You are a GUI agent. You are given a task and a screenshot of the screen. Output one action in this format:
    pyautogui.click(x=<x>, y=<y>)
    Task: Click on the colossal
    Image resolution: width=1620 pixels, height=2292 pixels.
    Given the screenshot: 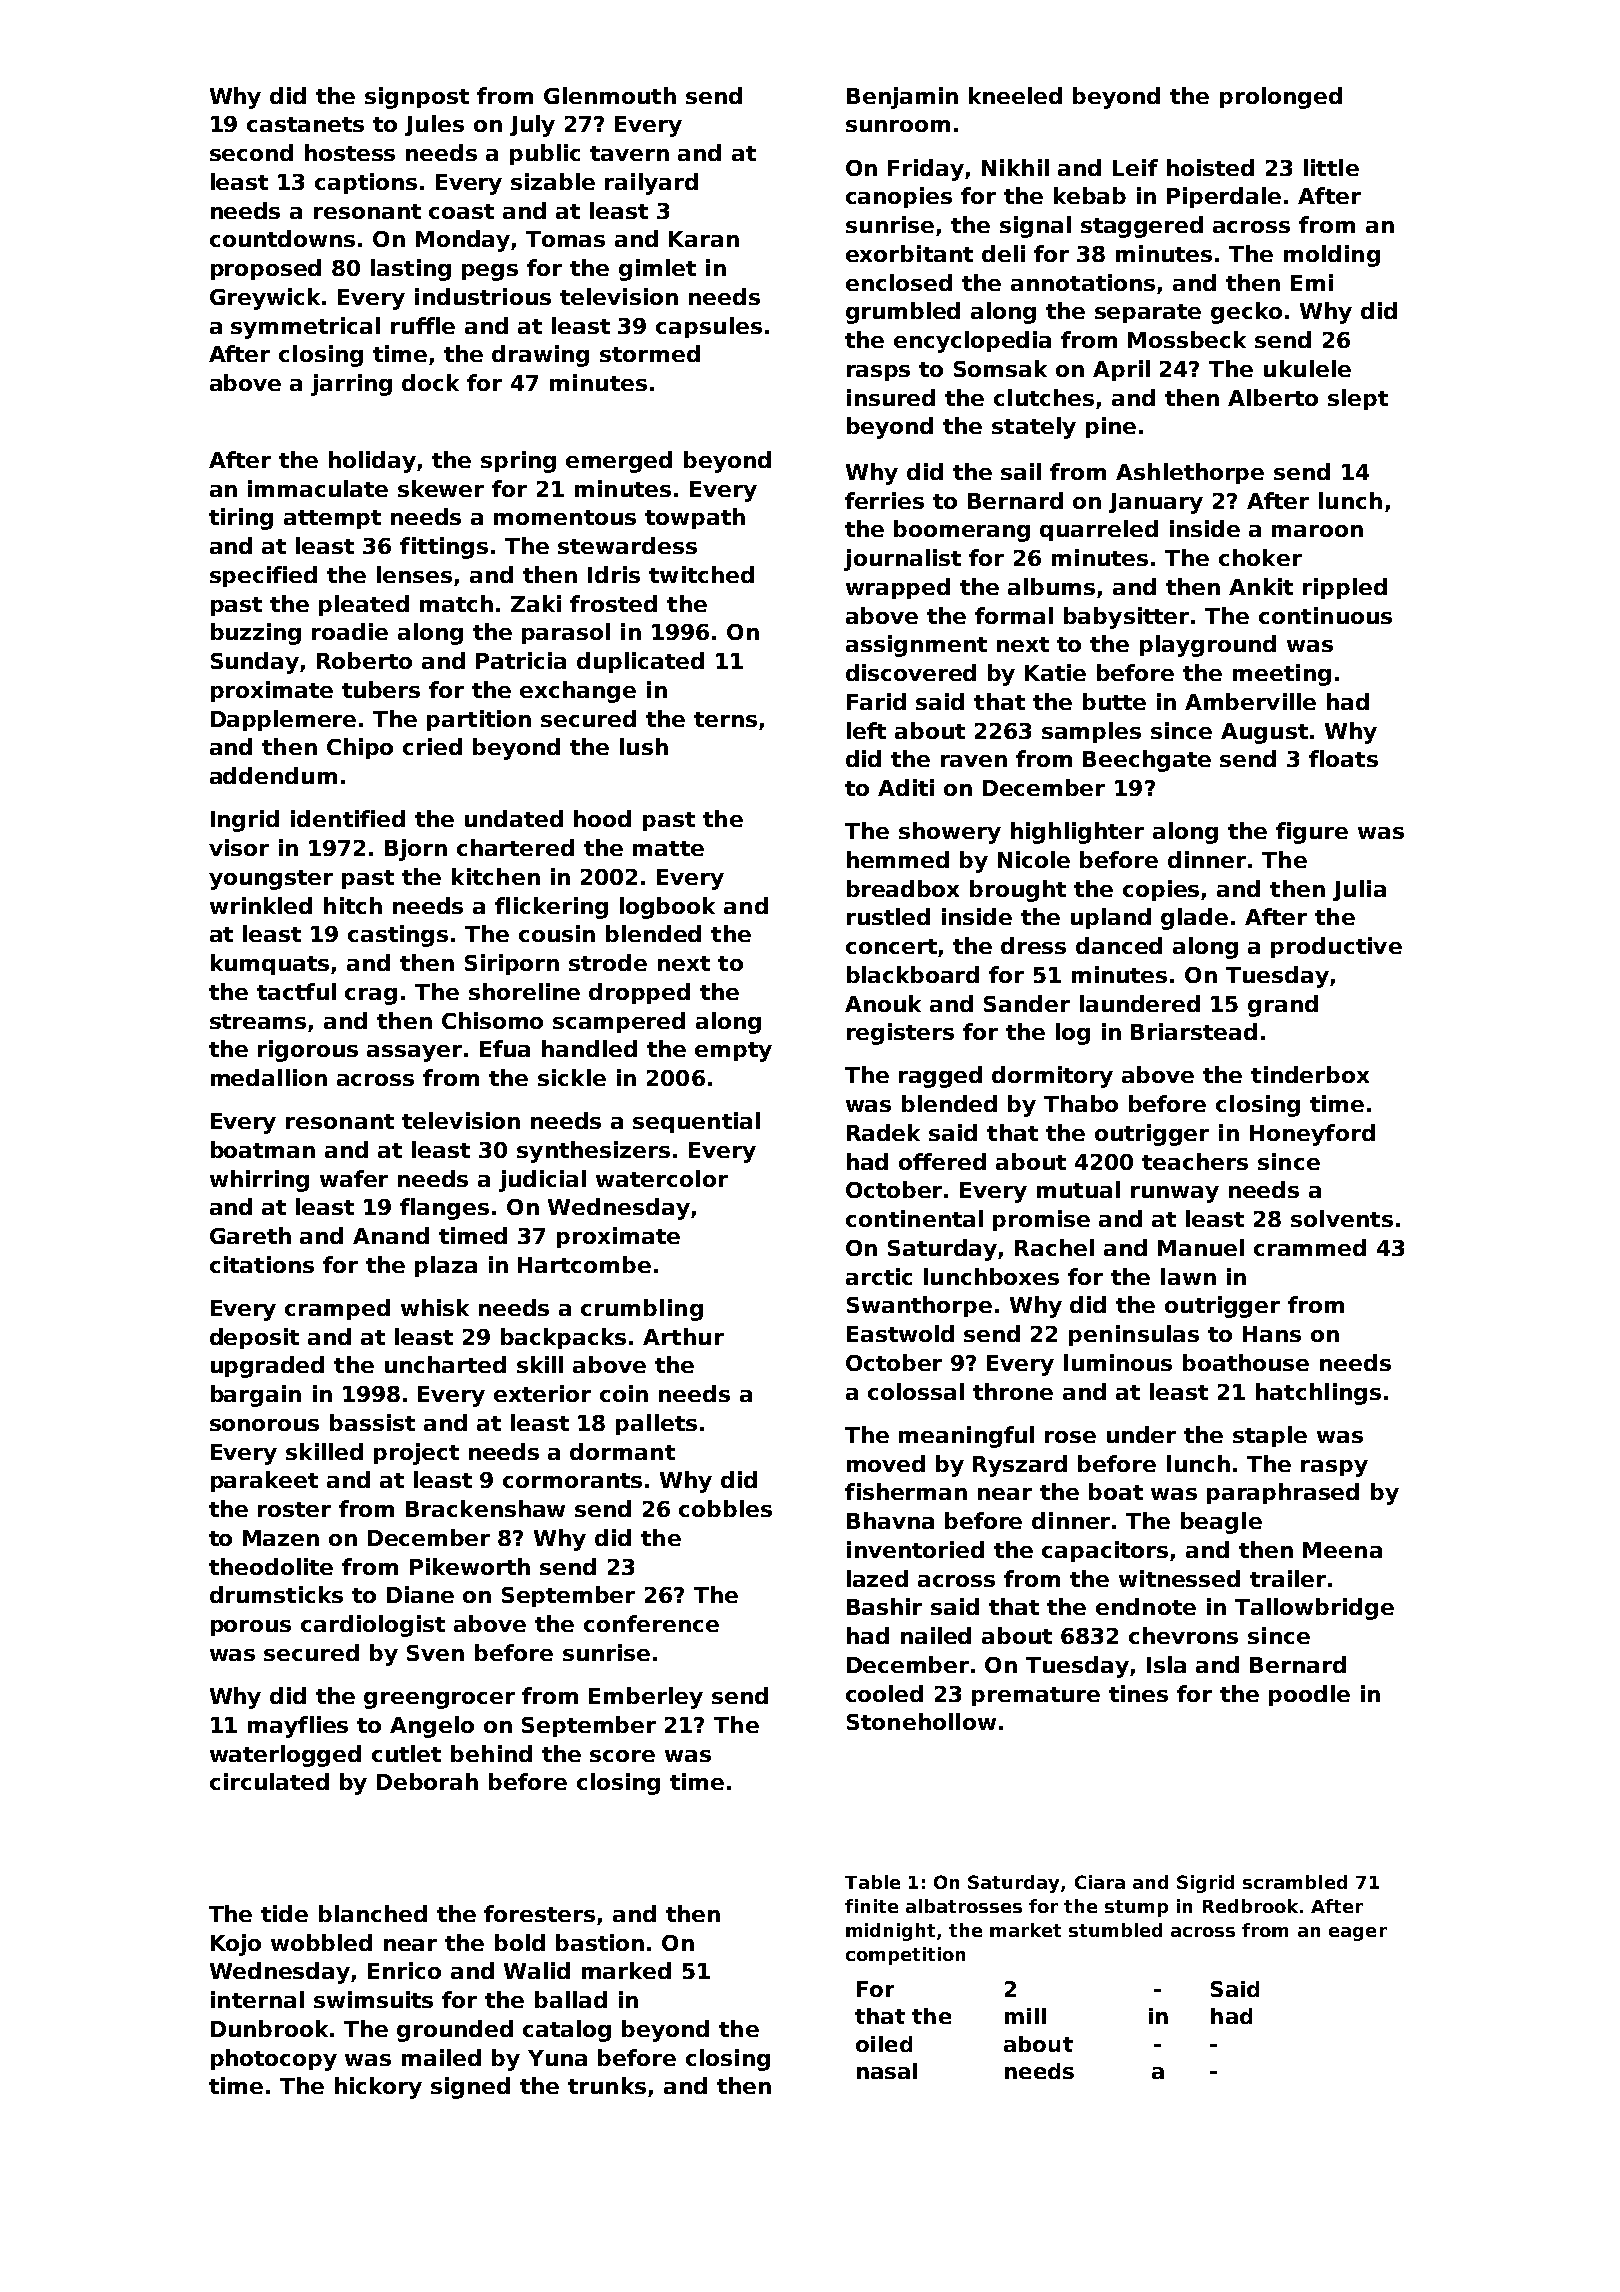 What is the action you would take?
    pyautogui.click(x=916, y=1391)
